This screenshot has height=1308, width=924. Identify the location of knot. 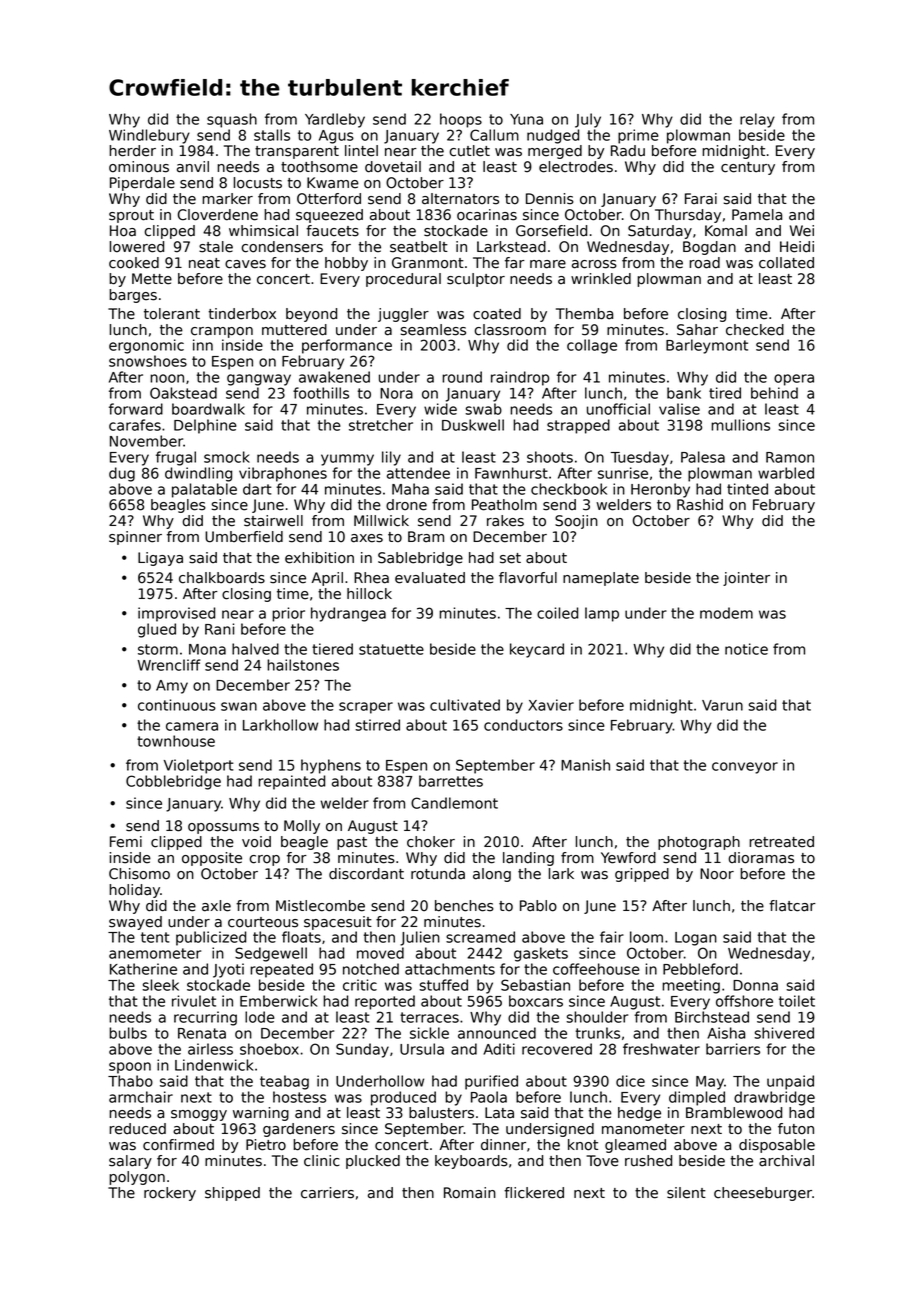
(583, 1145).
